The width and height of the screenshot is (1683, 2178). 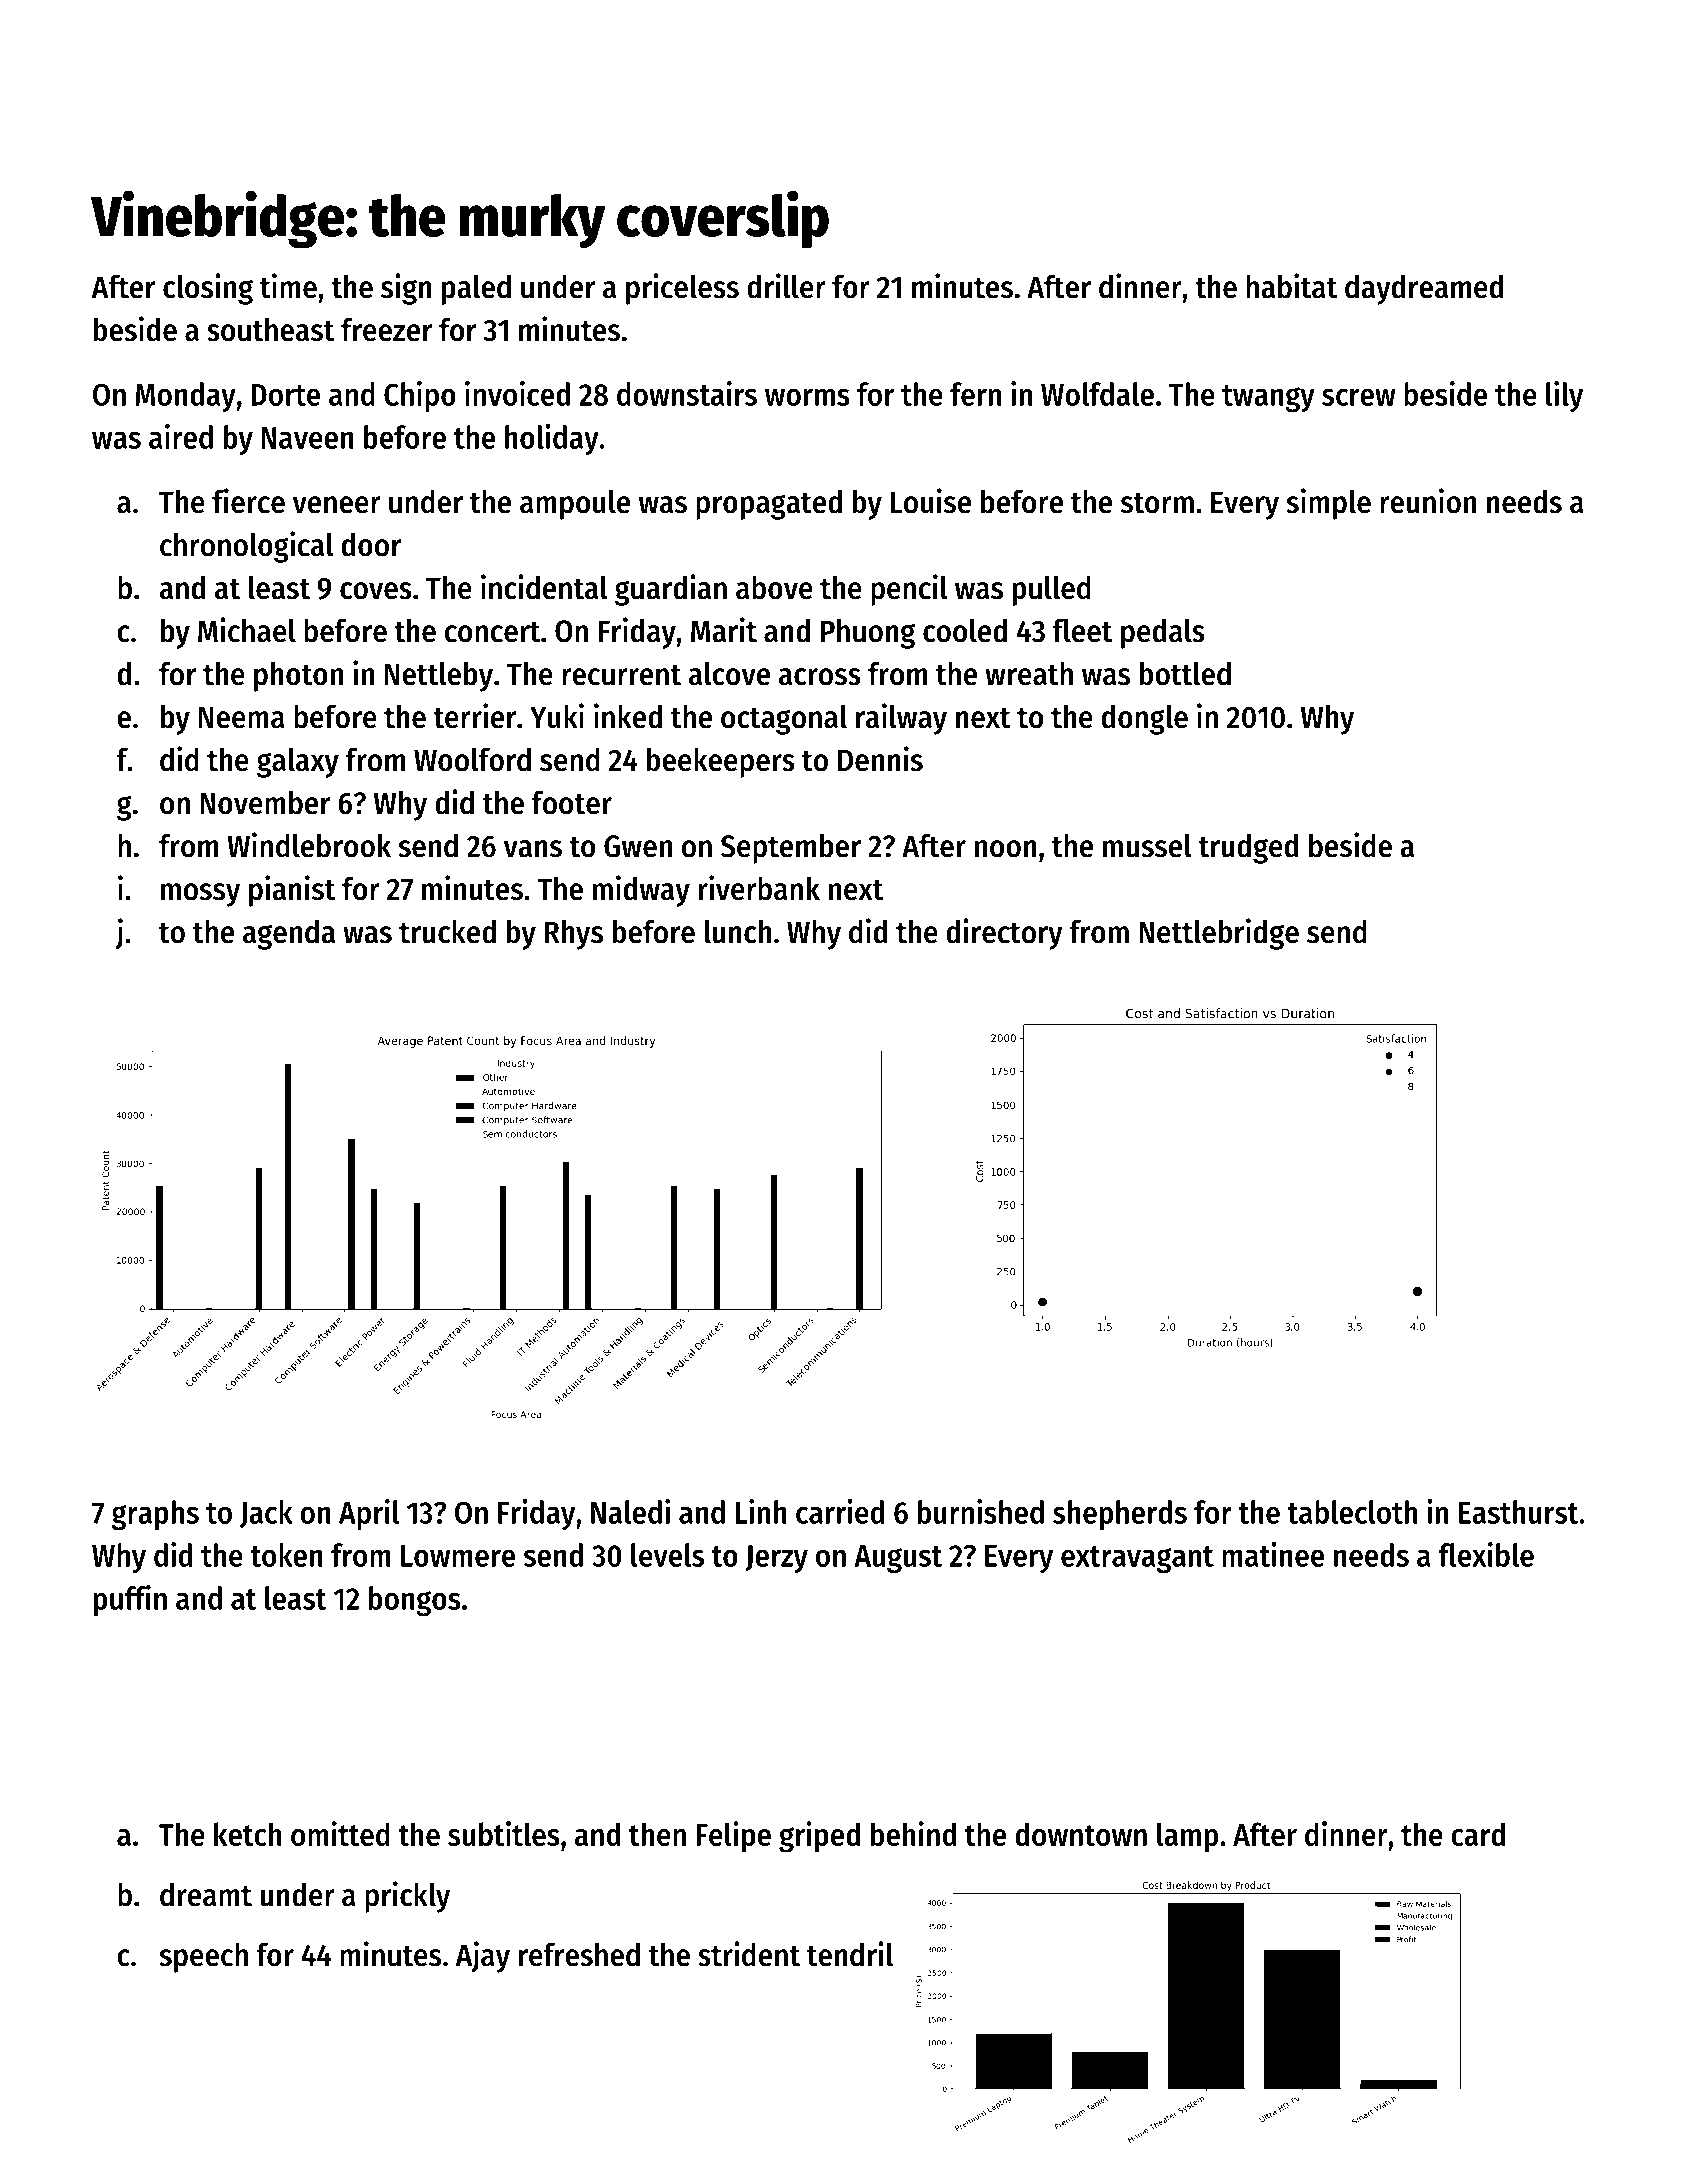 What do you see at coordinates (628, 716) in the screenshot?
I see `inked` at bounding box center [628, 716].
